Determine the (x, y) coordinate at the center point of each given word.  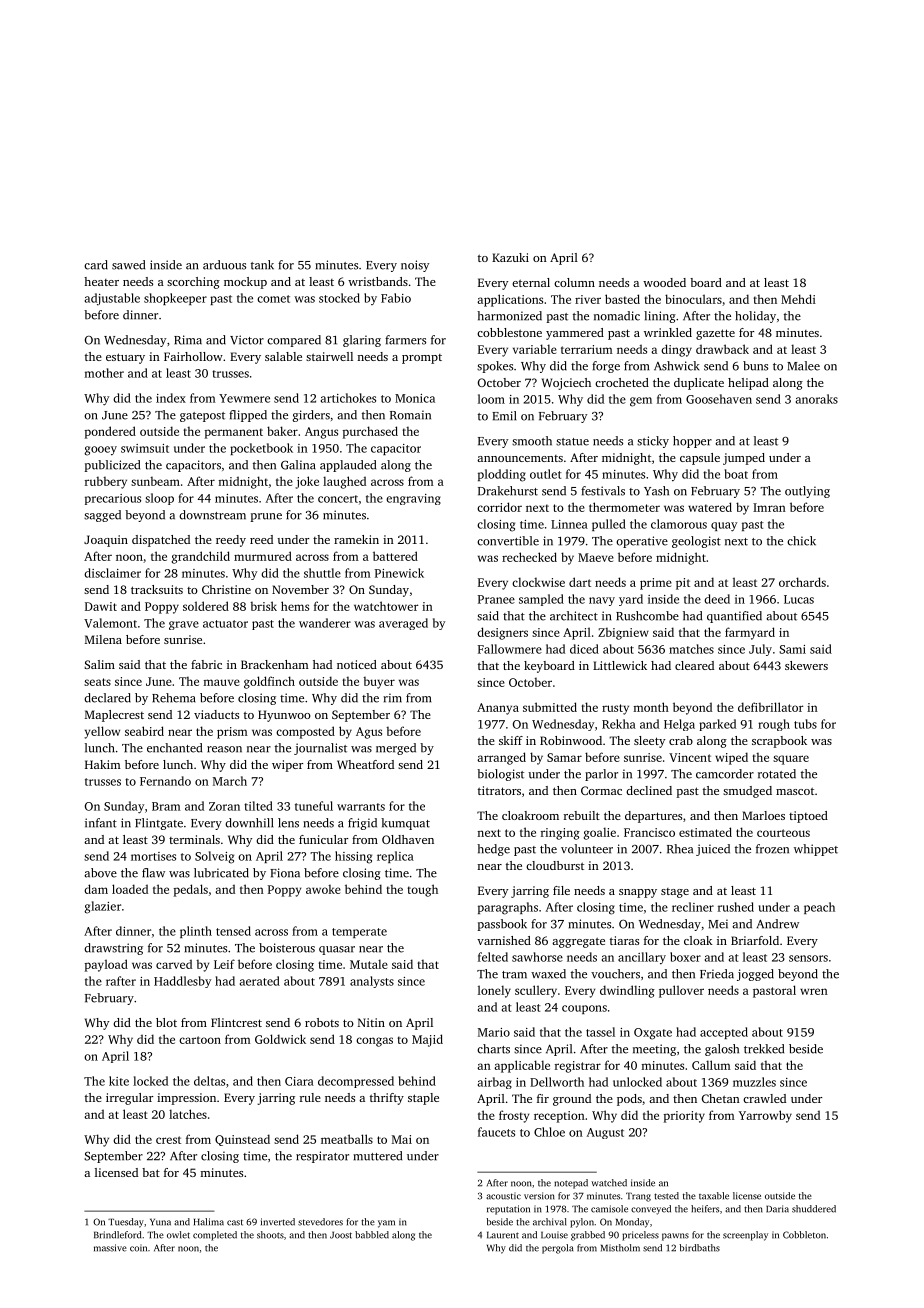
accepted (724, 1033)
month (651, 707)
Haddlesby (182, 982)
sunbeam (155, 481)
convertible (508, 541)
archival (550, 1222)
